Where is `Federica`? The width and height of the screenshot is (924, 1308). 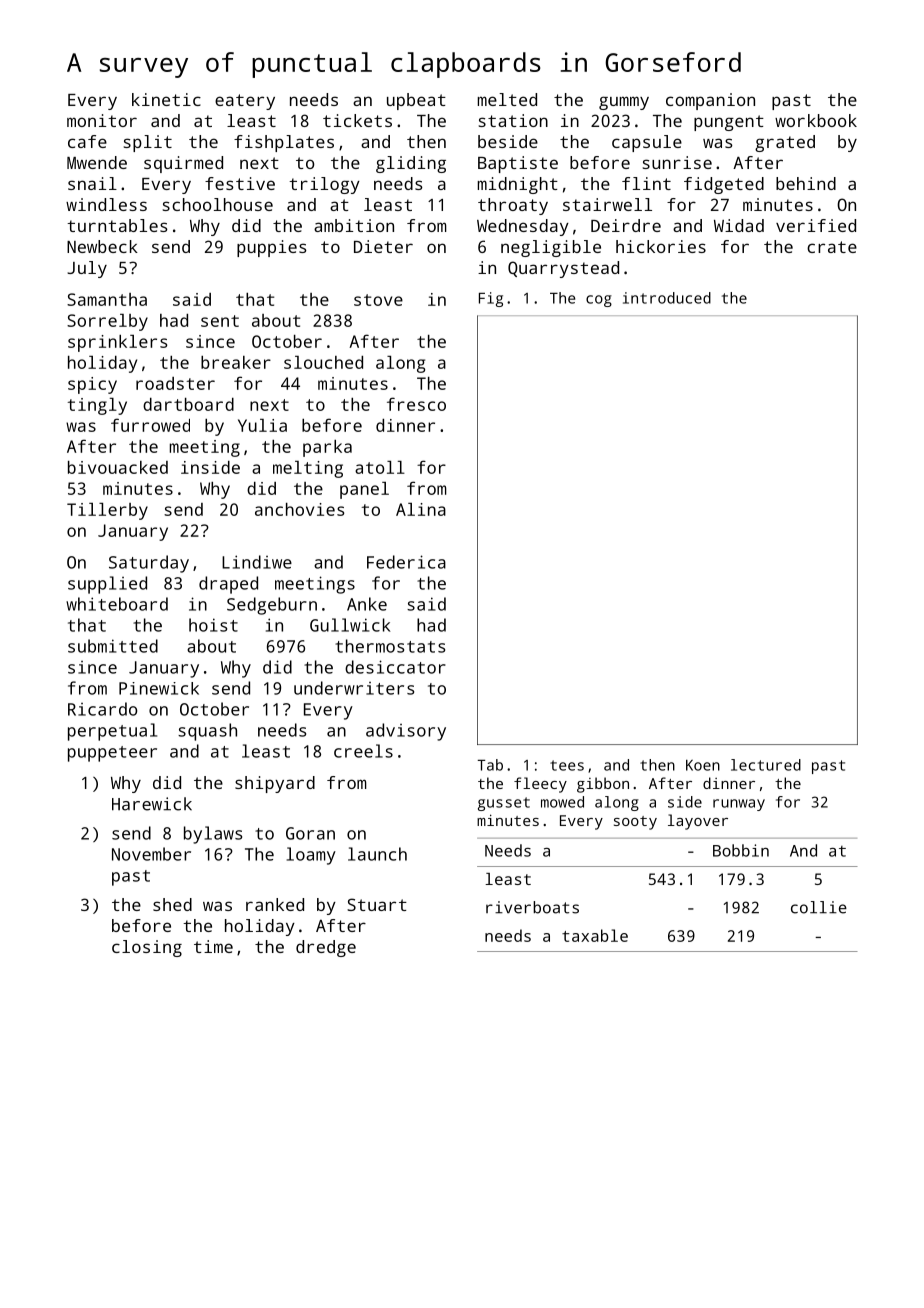
Federica is located at coordinates (406, 562).
